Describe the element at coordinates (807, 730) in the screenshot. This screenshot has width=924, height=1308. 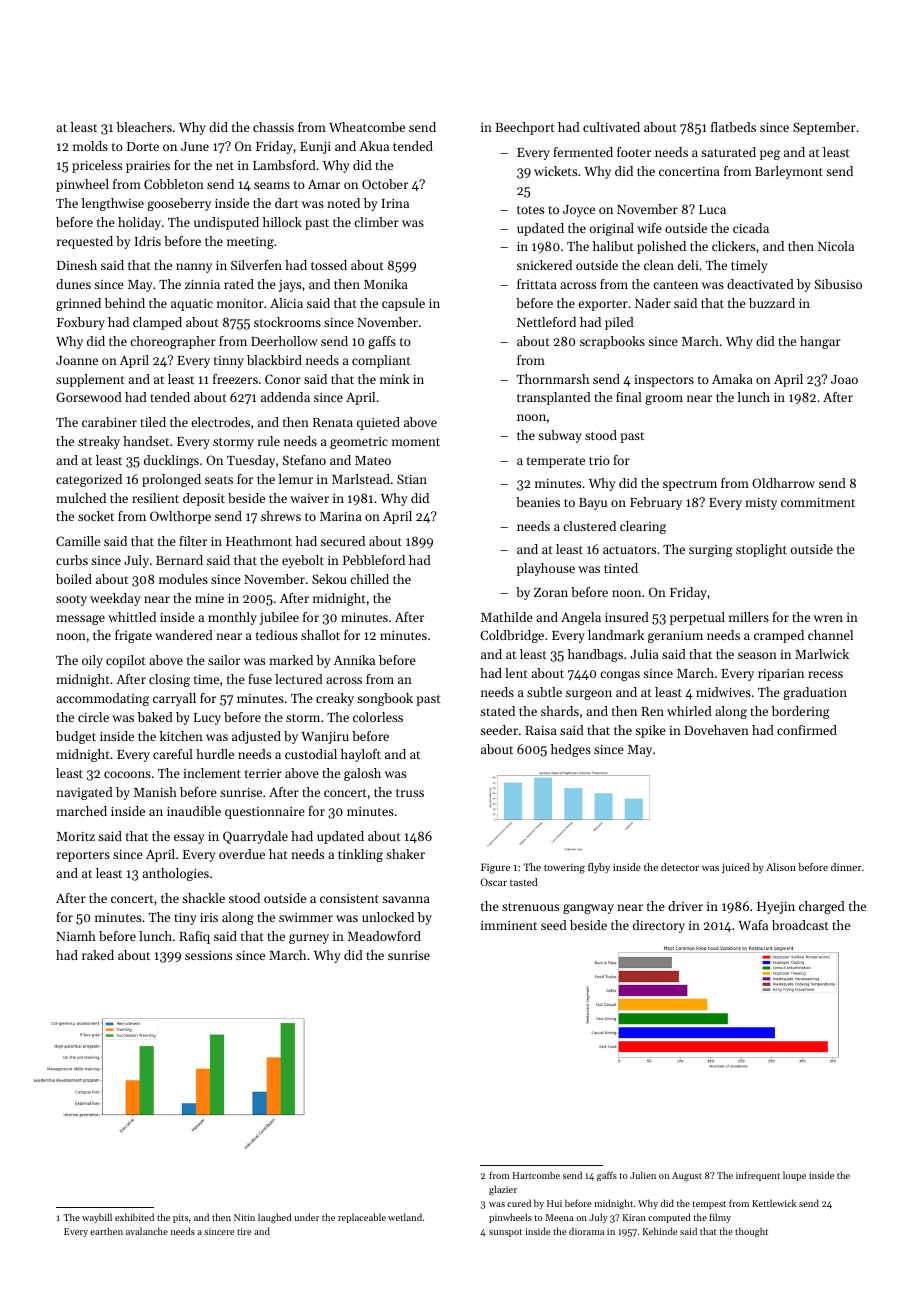
I see `confirmed` at that location.
